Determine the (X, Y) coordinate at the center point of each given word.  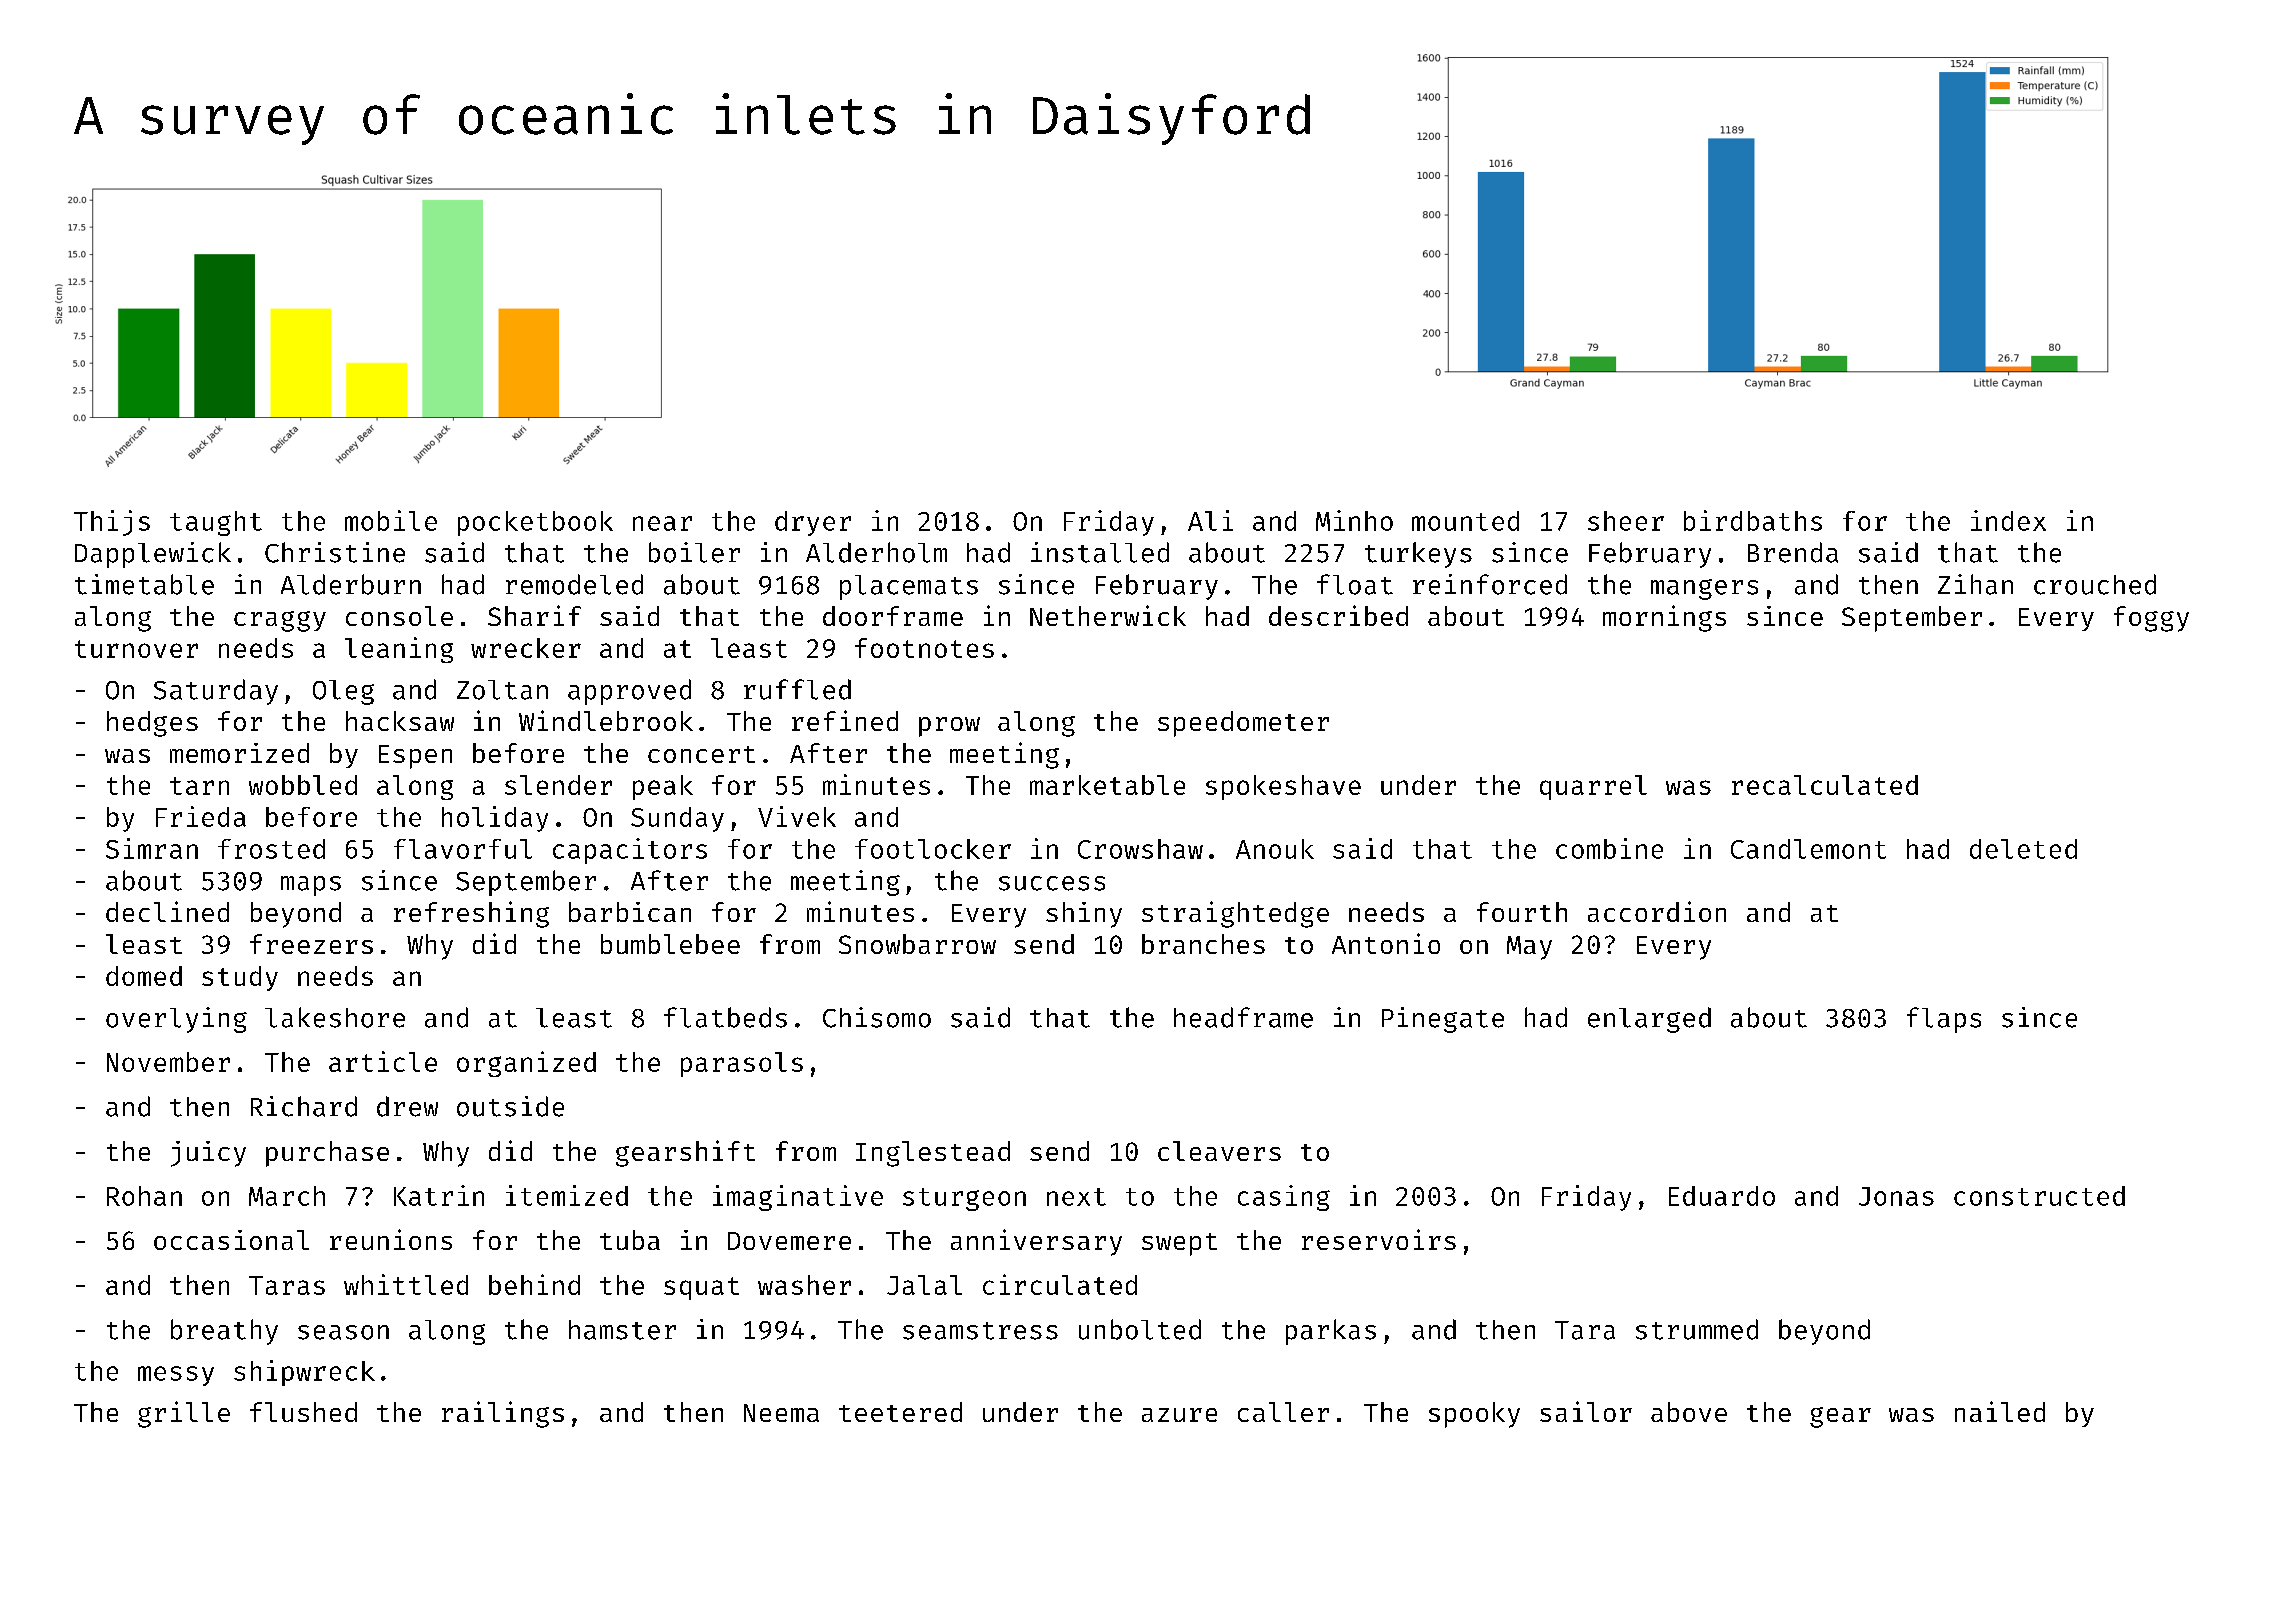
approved (629, 692)
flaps (1944, 1020)
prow (949, 727)
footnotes (924, 648)
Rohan (144, 1196)
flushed (303, 1412)
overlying (176, 1020)
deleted (2023, 849)
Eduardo (1722, 1196)
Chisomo (877, 1017)
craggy (280, 621)
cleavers (1219, 1151)
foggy (2151, 619)
